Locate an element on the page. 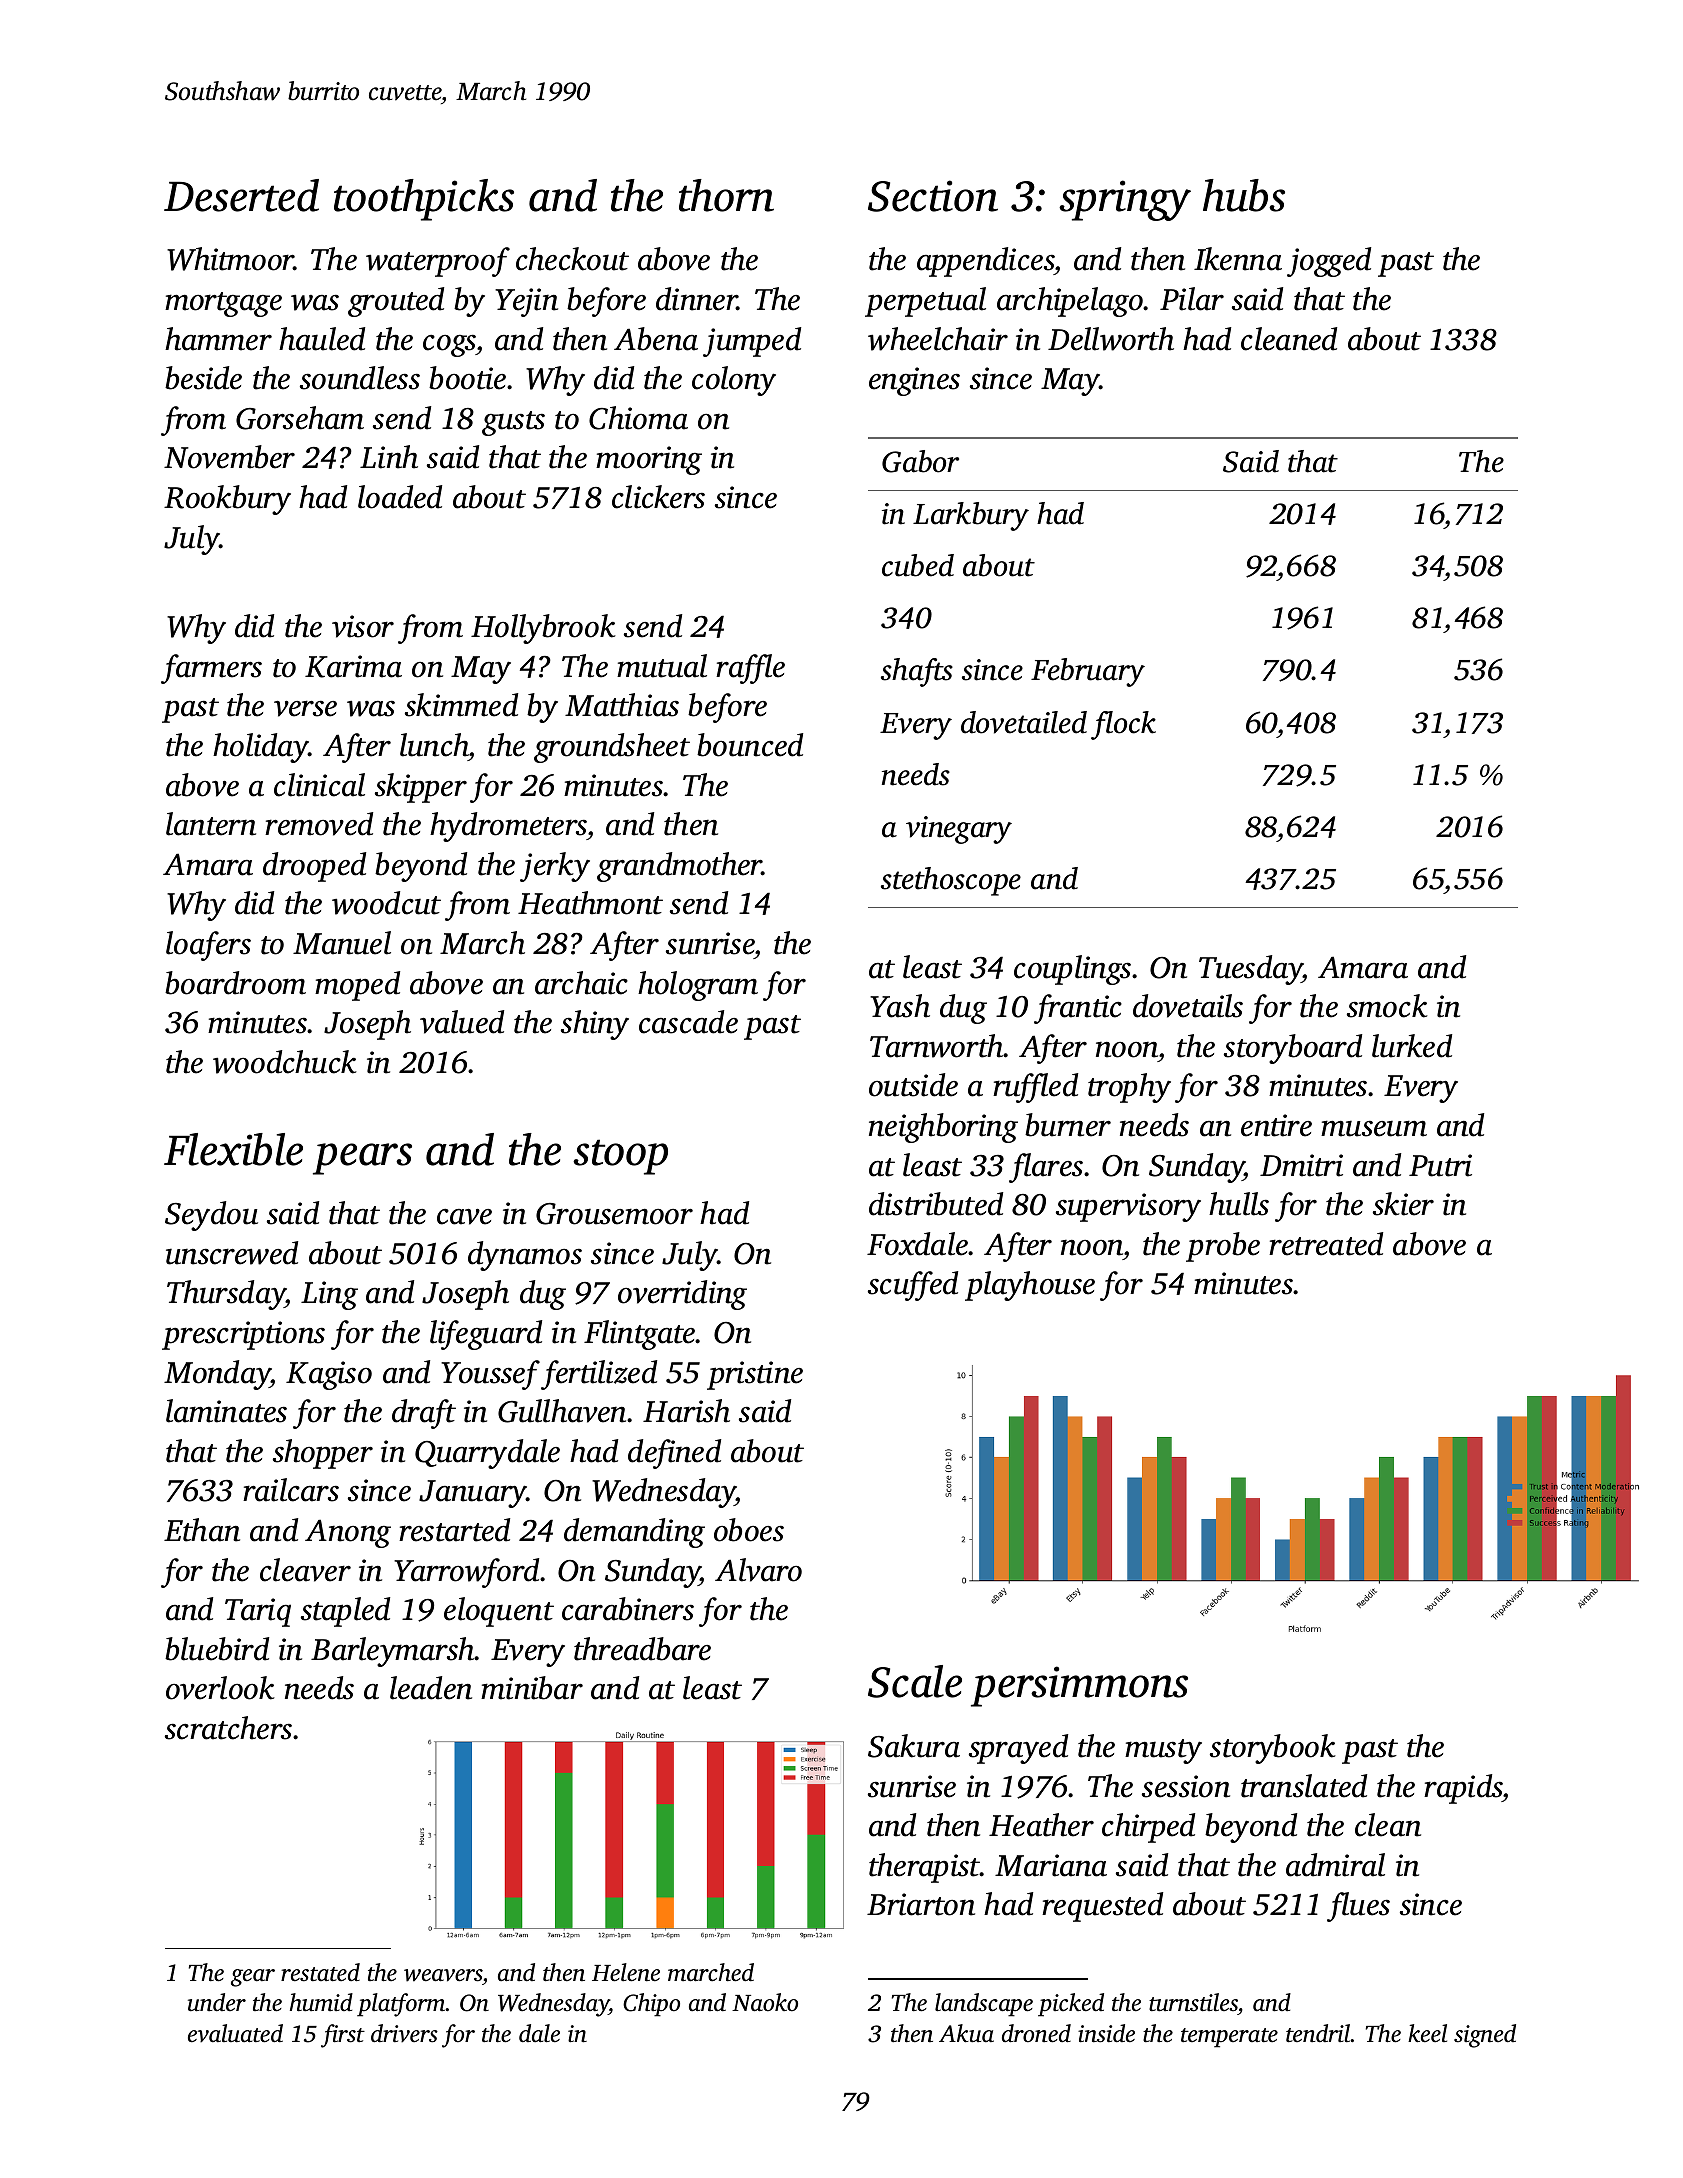 Image resolution: width=1683 pixels, height=2178 pixels. mortgage is located at coordinates (223, 304).
